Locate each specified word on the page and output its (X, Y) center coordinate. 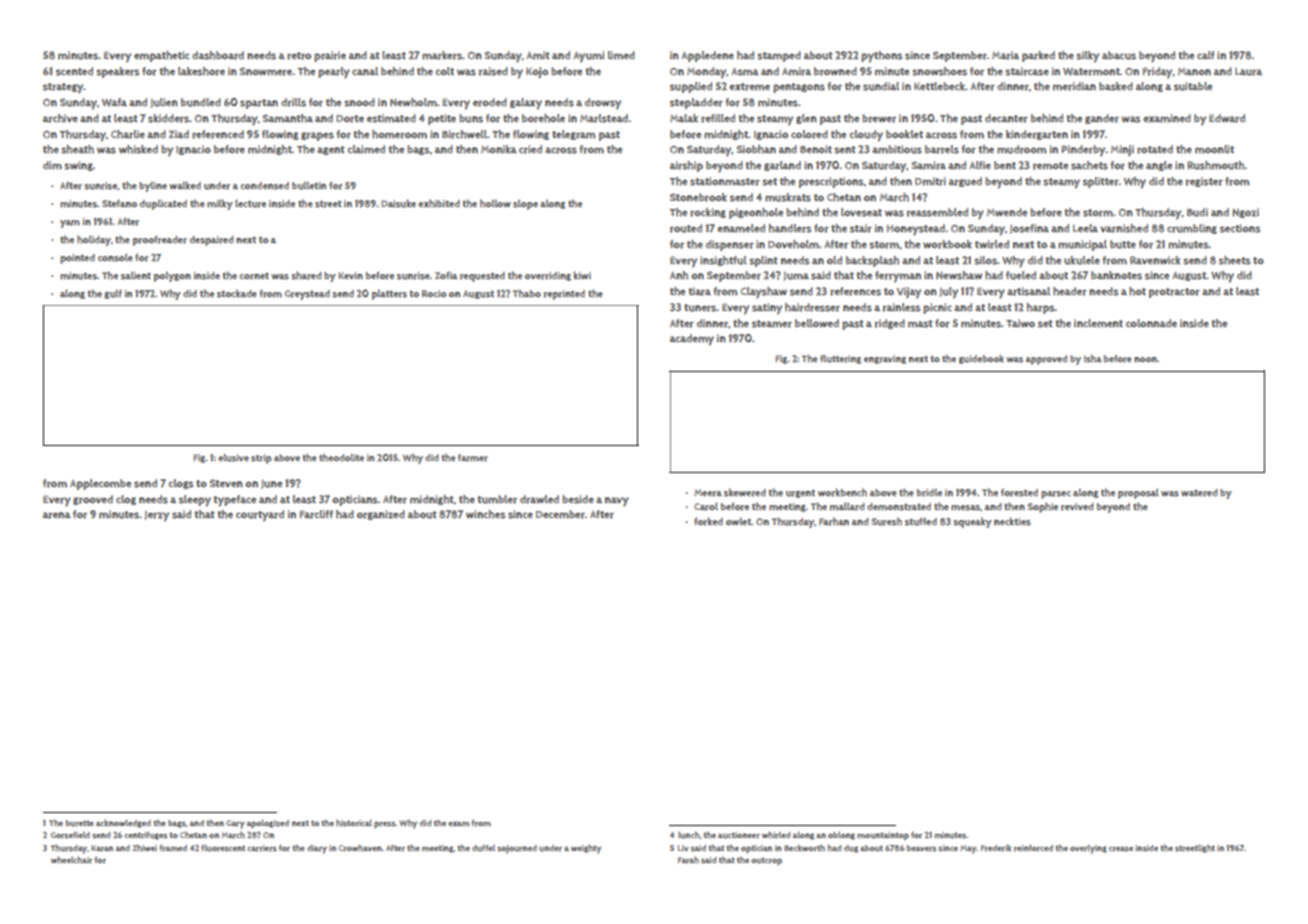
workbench (842, 492)
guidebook (981, 359)
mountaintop (883, 836)
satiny (767, 309)
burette (80, 823)
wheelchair (71, 860)
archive (60, 118)
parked (1038, 56)
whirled (776, 835)
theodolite (341, 457)
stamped (779, 56)
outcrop (766, 861)
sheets (1235, 260)
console (115, 258)
